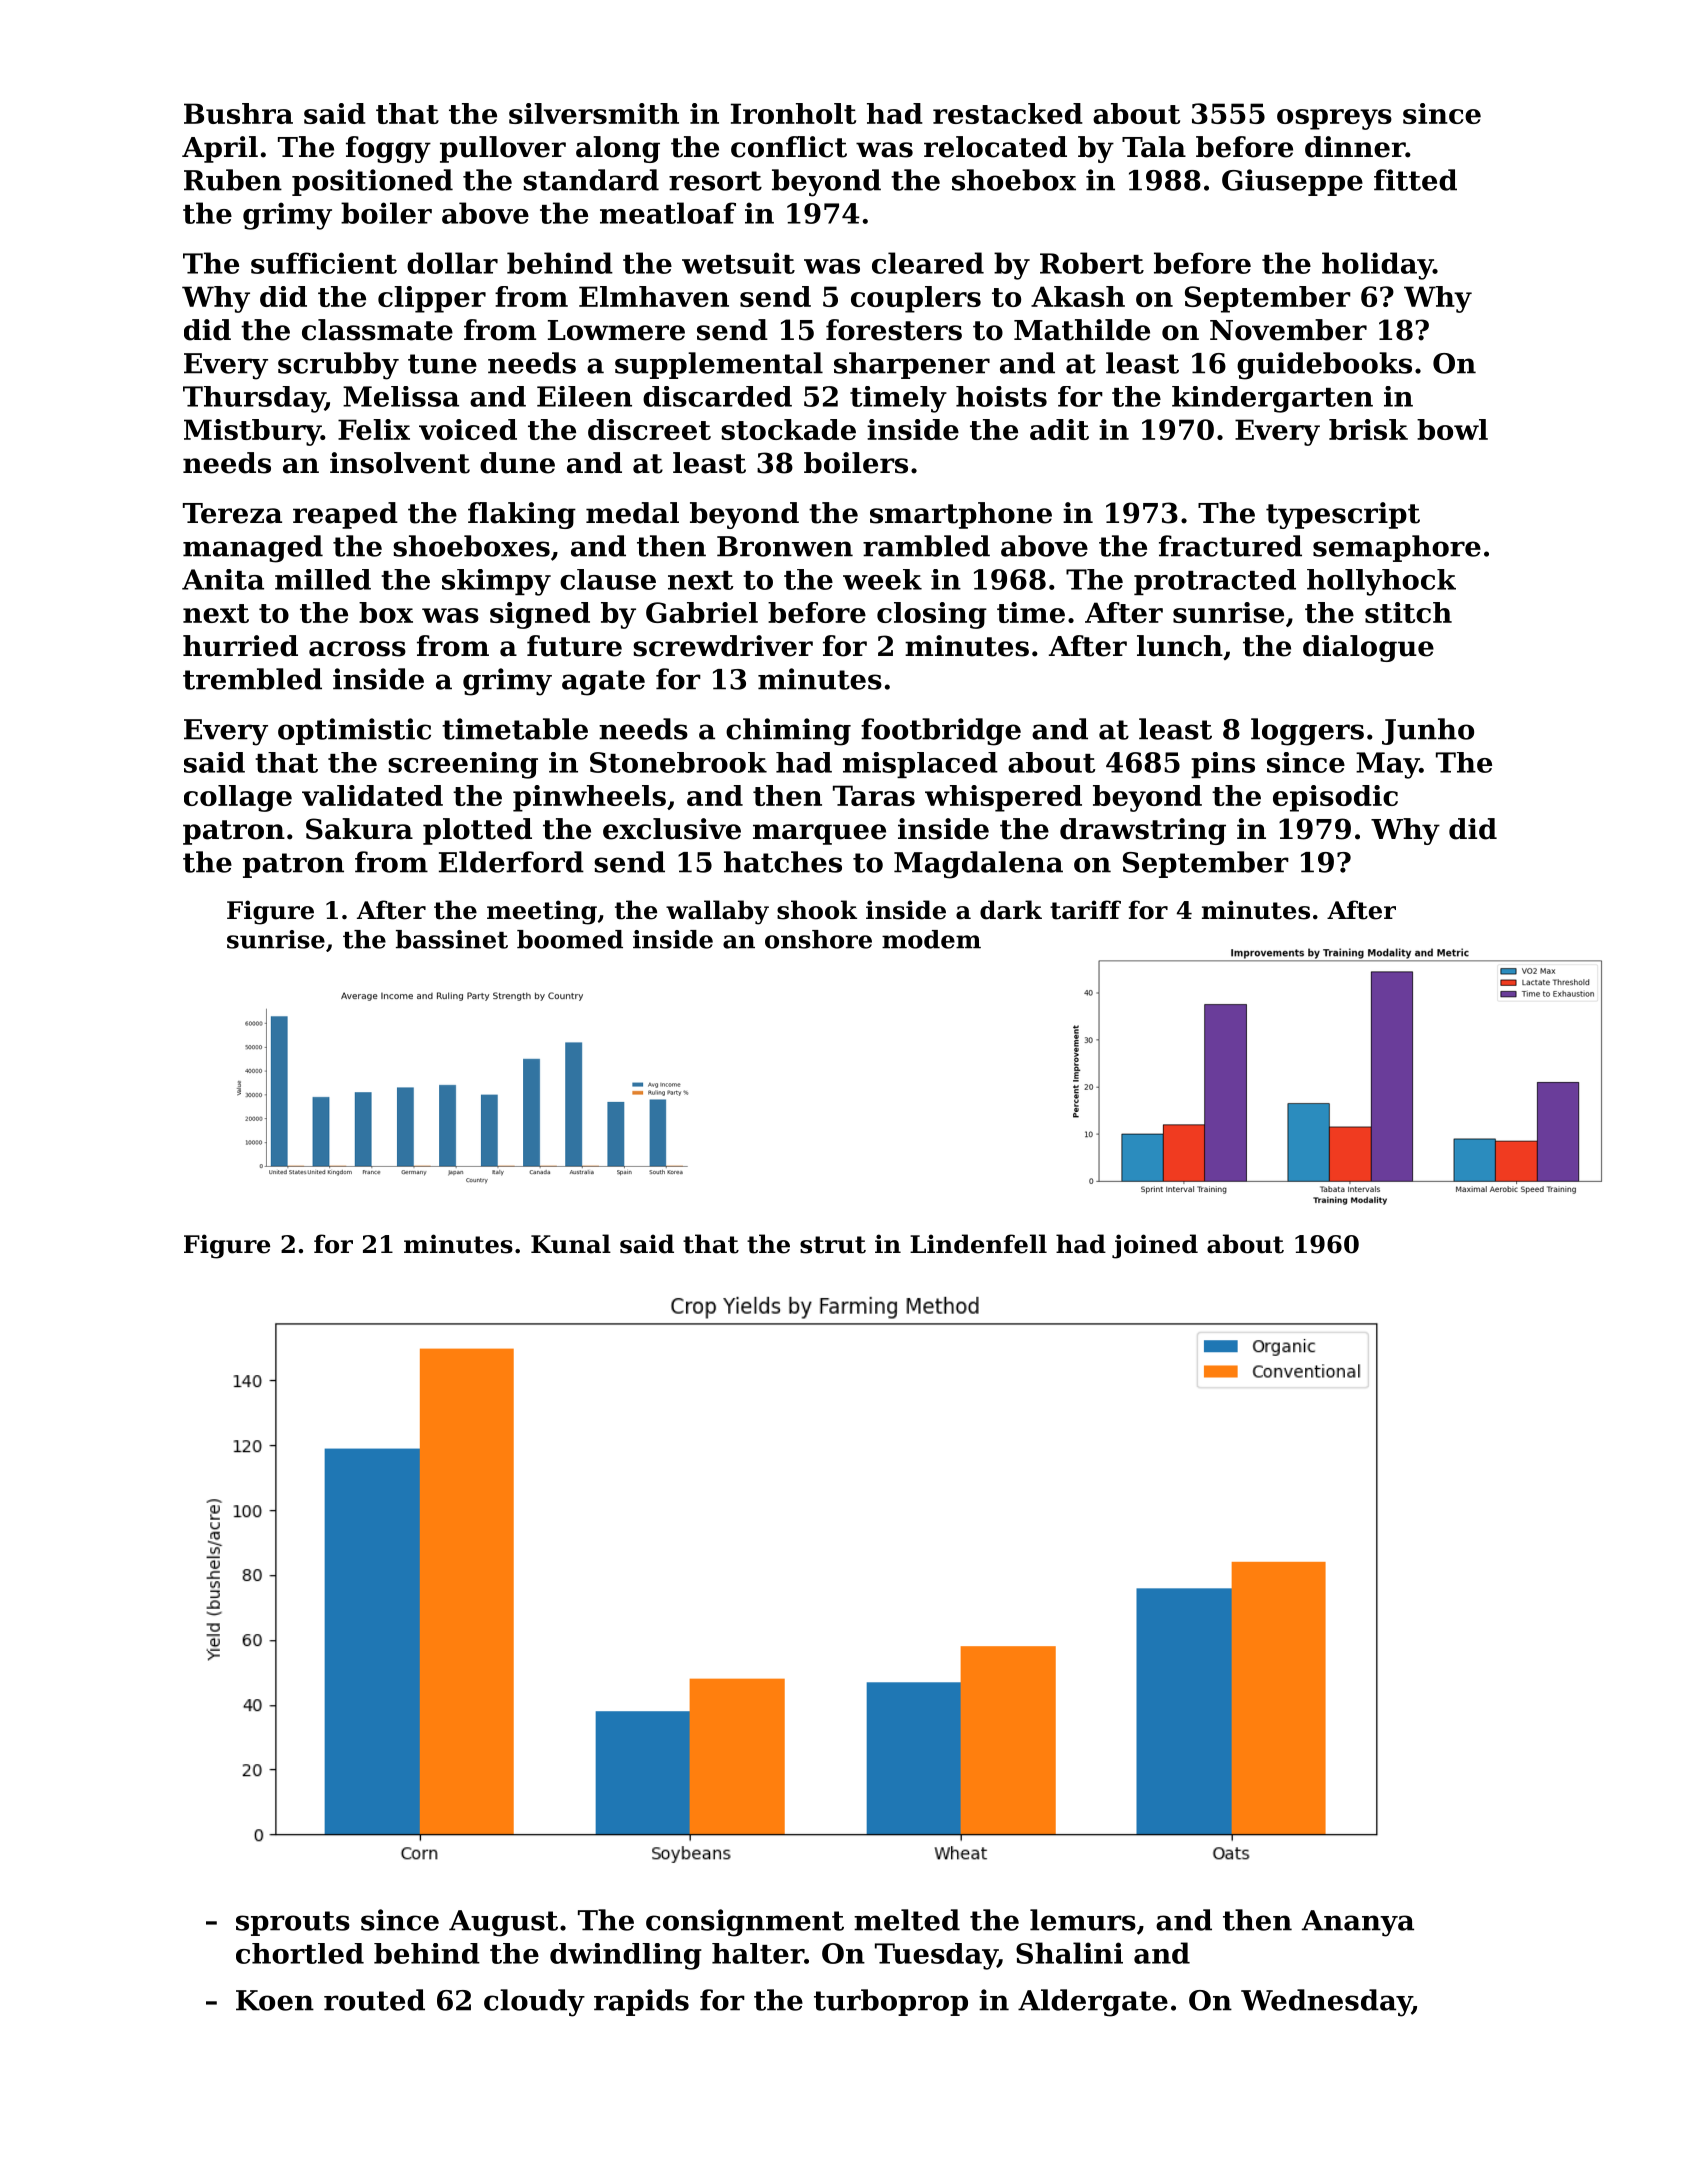 This screenshot has width=1683, height=2178. What do you see at coordinates (978, 1244) in the screenshot?
I see `Lindenfell` at bounding box center [978, 1244].
